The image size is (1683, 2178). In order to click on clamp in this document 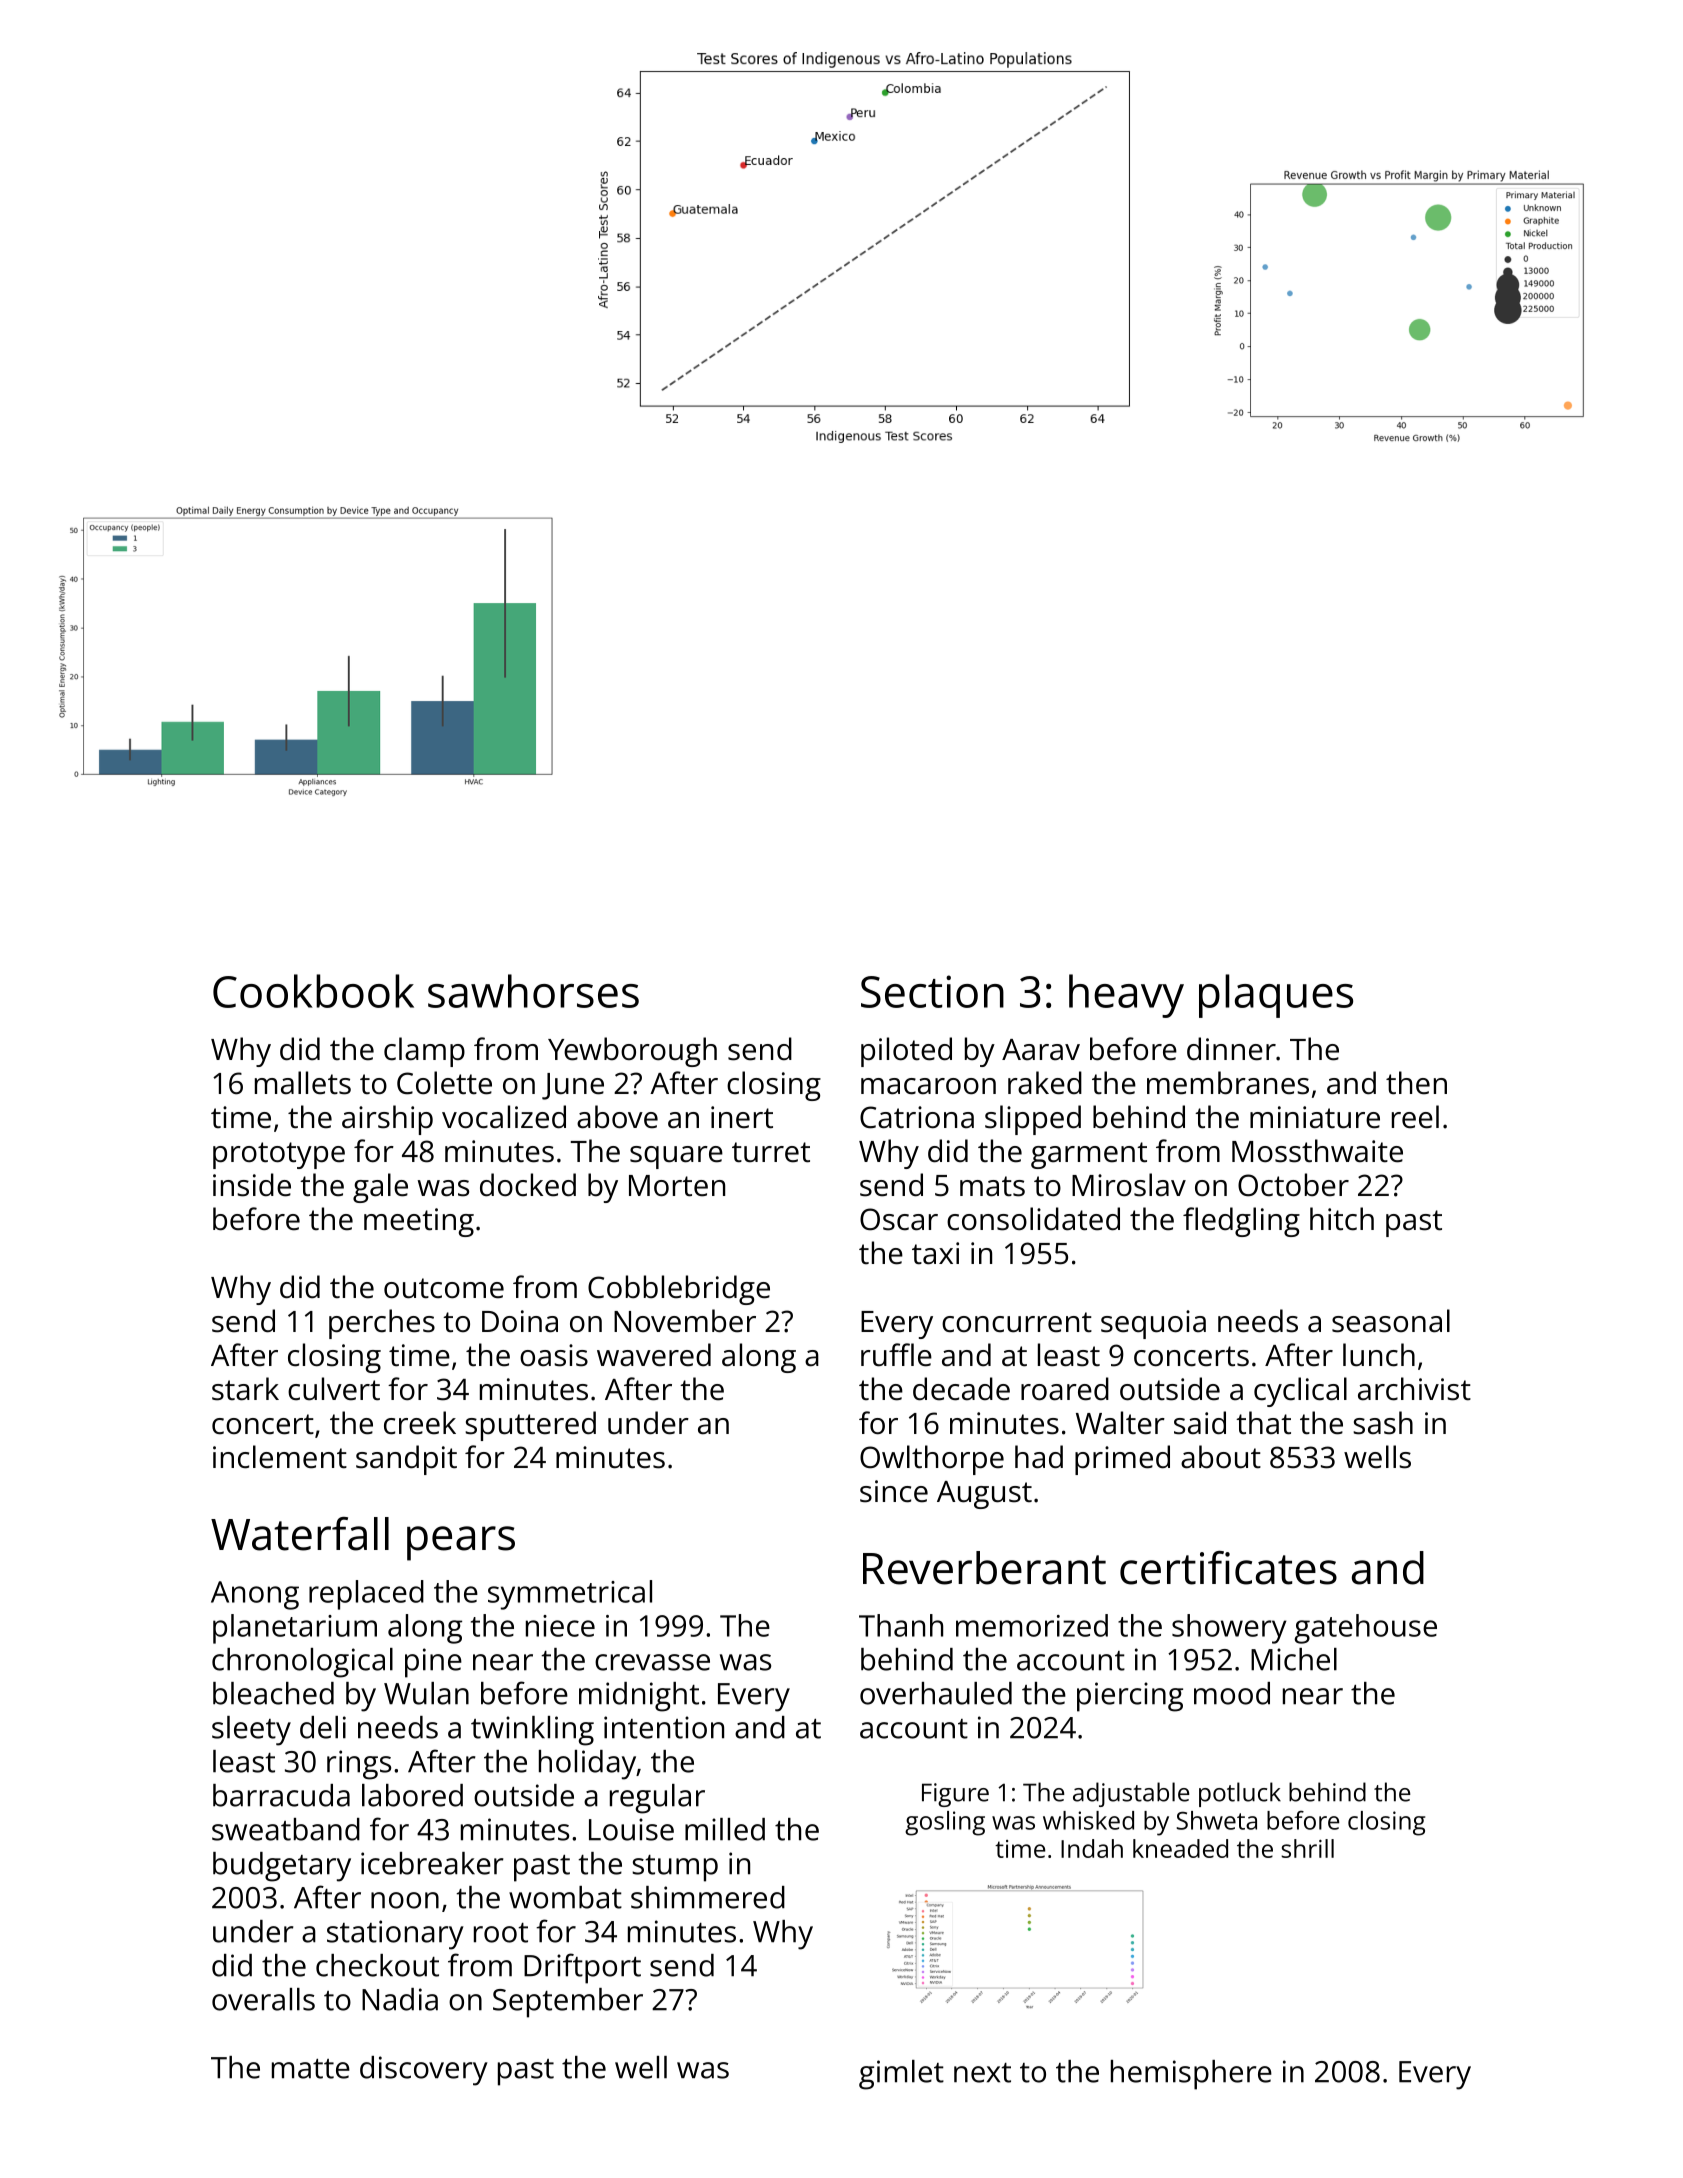, I will do `click(424, 1052)`.
